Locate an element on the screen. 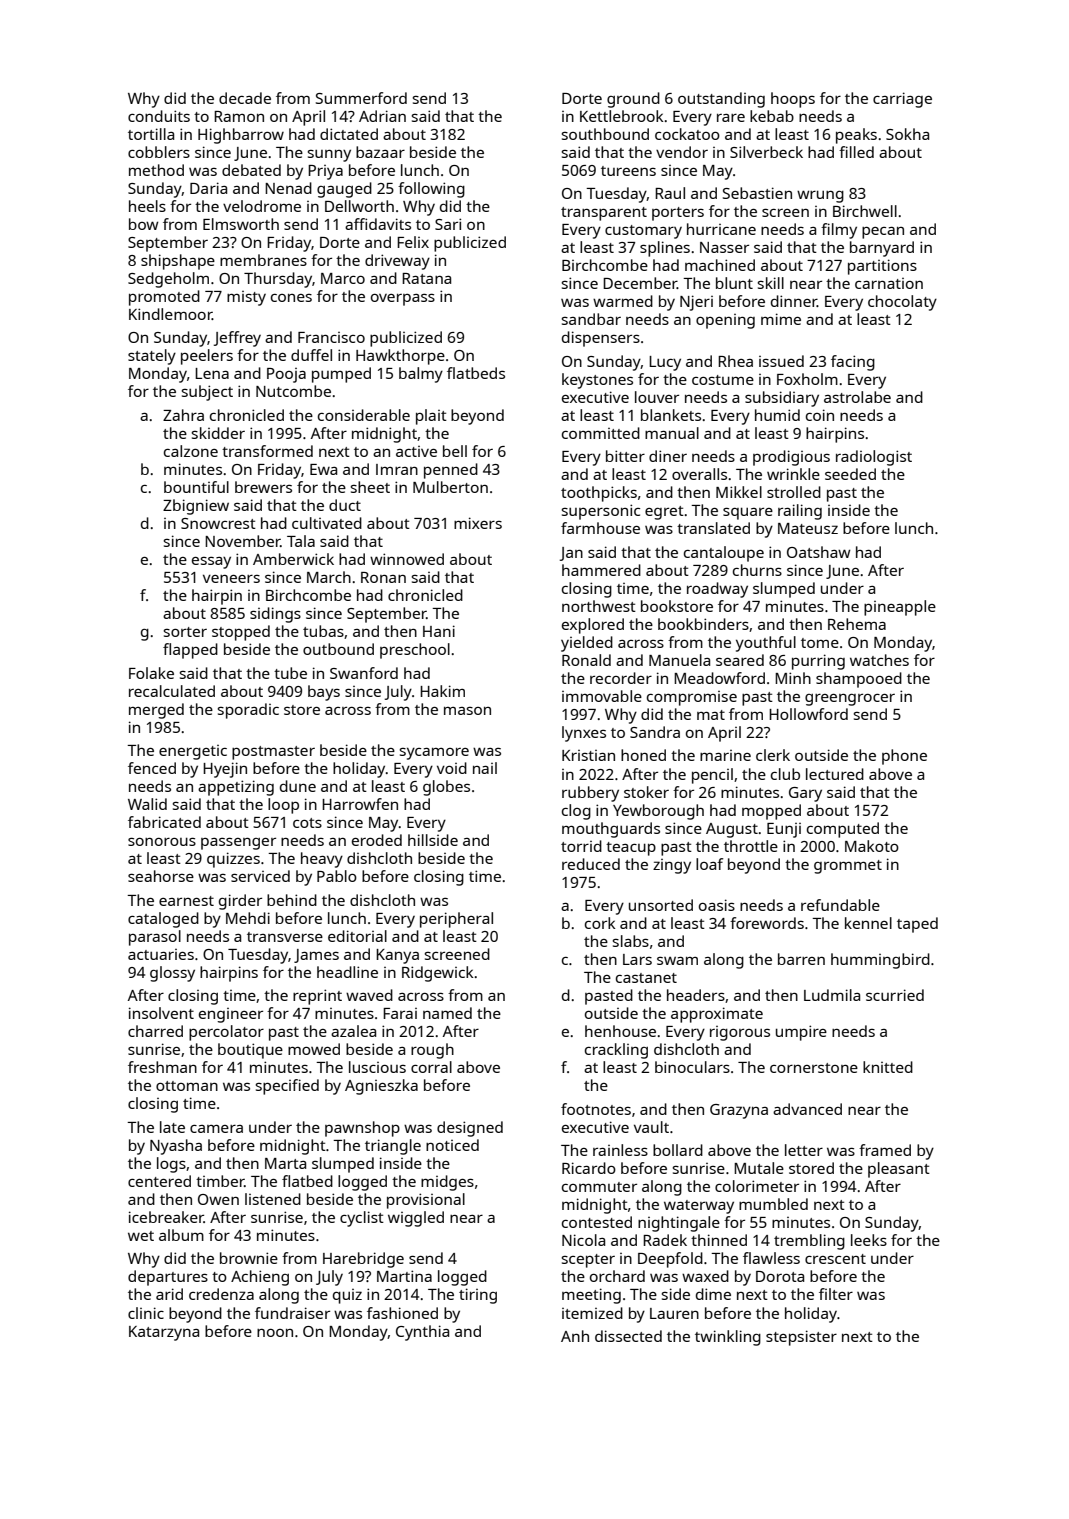 This screenshot has height=1519, width=1069. chocolaty is located at coordinates (902, 303).
